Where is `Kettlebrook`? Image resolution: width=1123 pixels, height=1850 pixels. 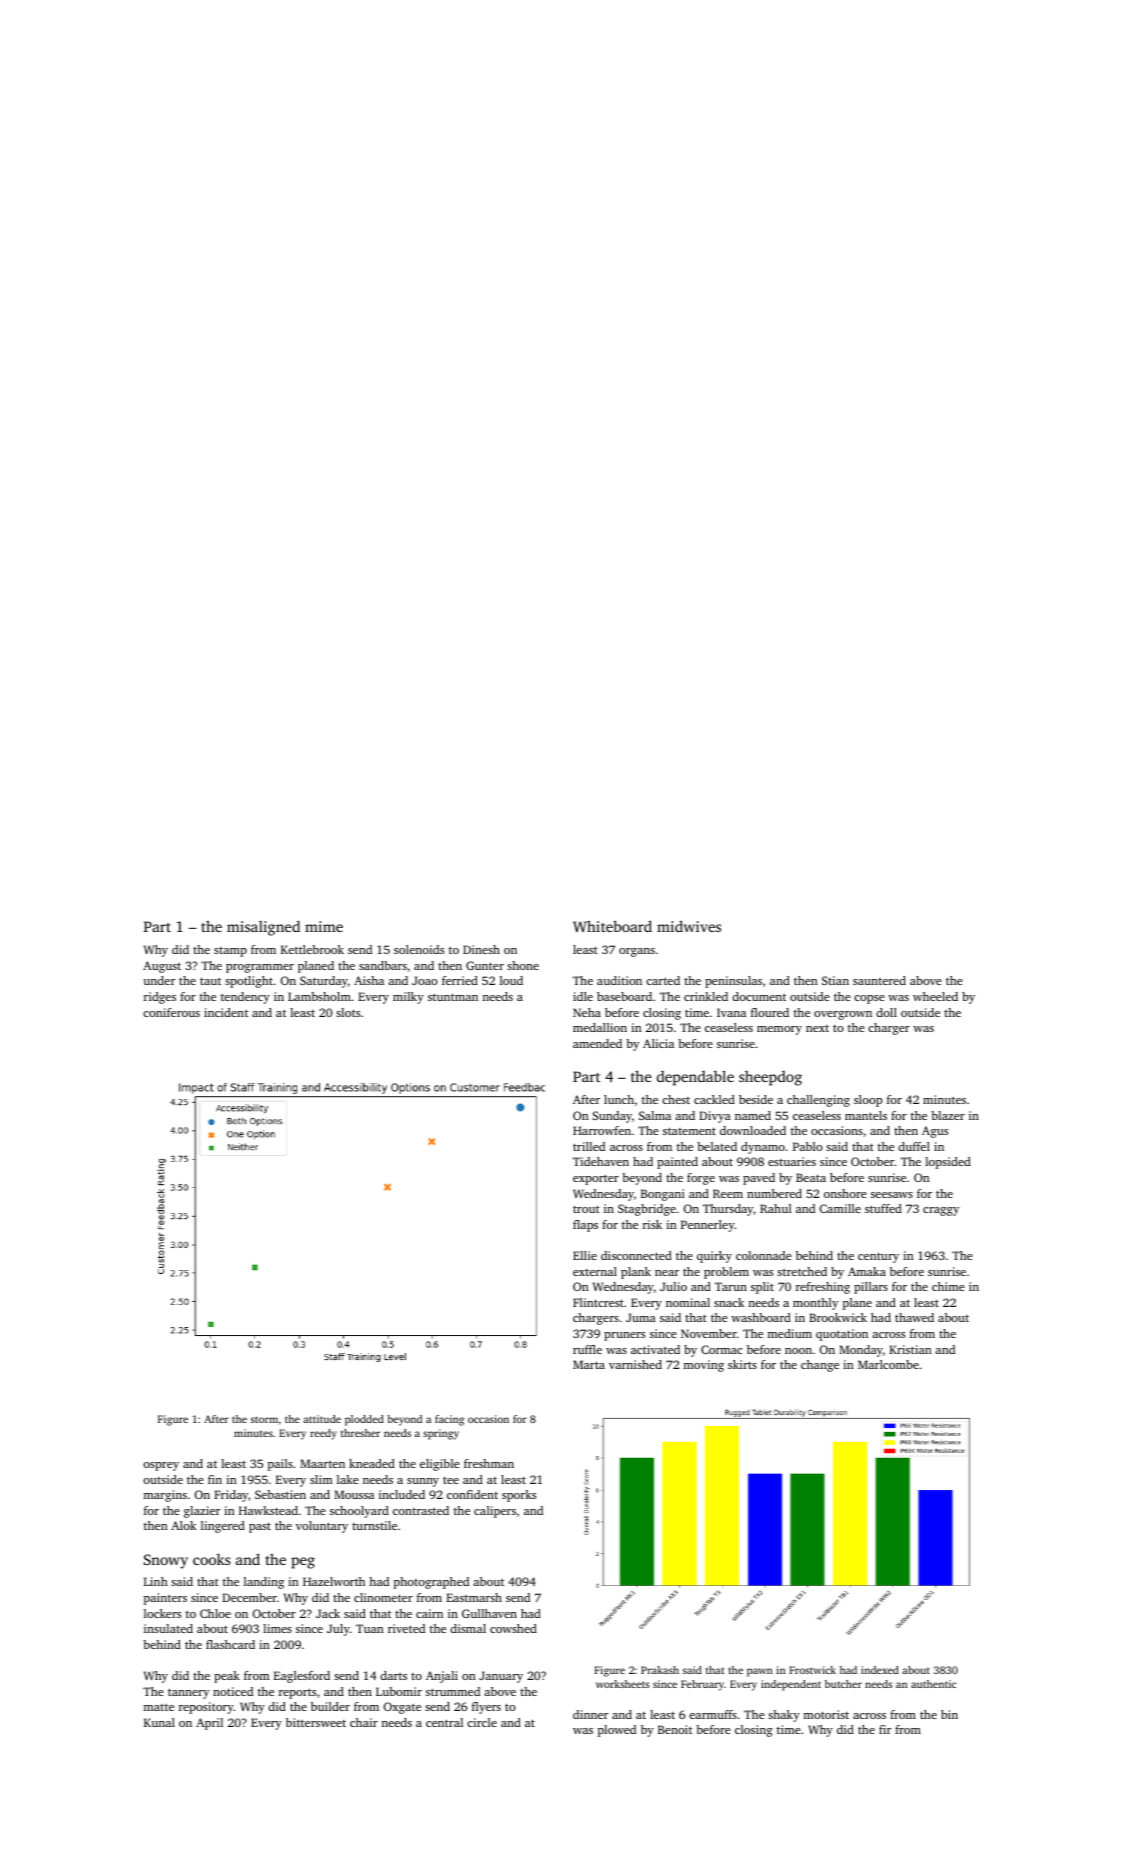
Kettlebrook is located at coordinates (312, 949).
